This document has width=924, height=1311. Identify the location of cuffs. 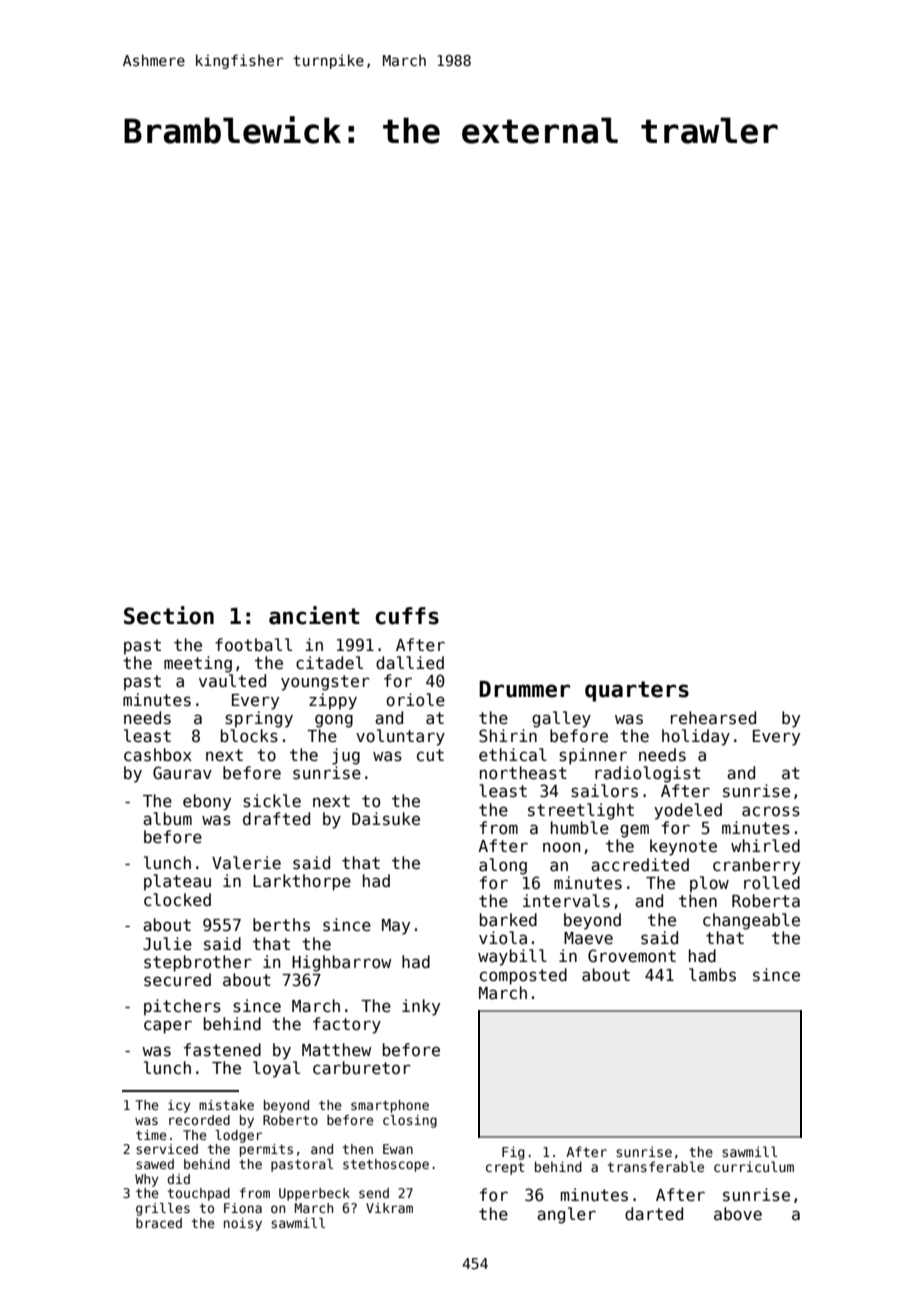
(407, 616).
